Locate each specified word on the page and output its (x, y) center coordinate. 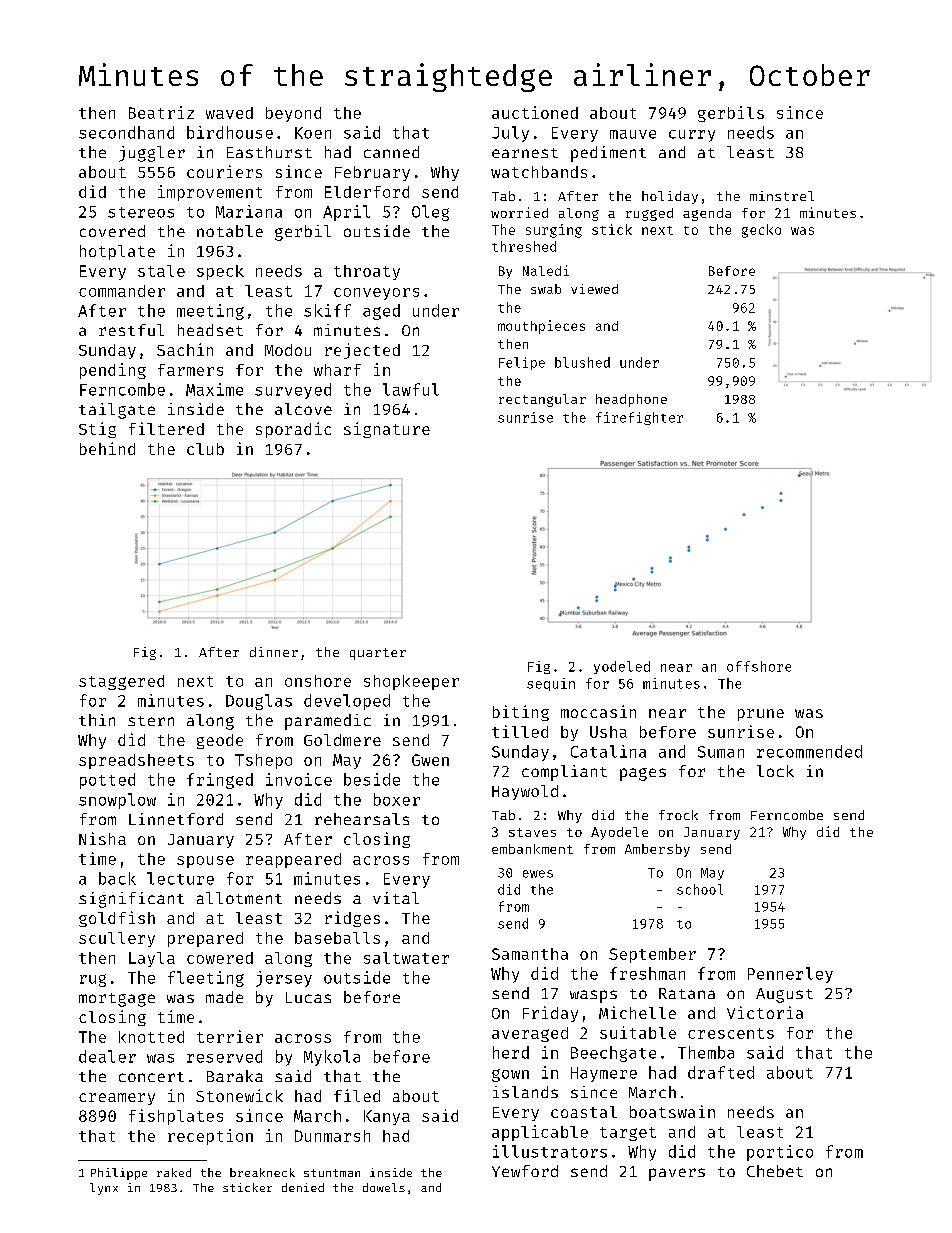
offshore (759, 666)
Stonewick (239, 1095)
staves (532, 832)
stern (151, 721)
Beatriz (161, 112)
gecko (761, 231)
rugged (649, 214)
